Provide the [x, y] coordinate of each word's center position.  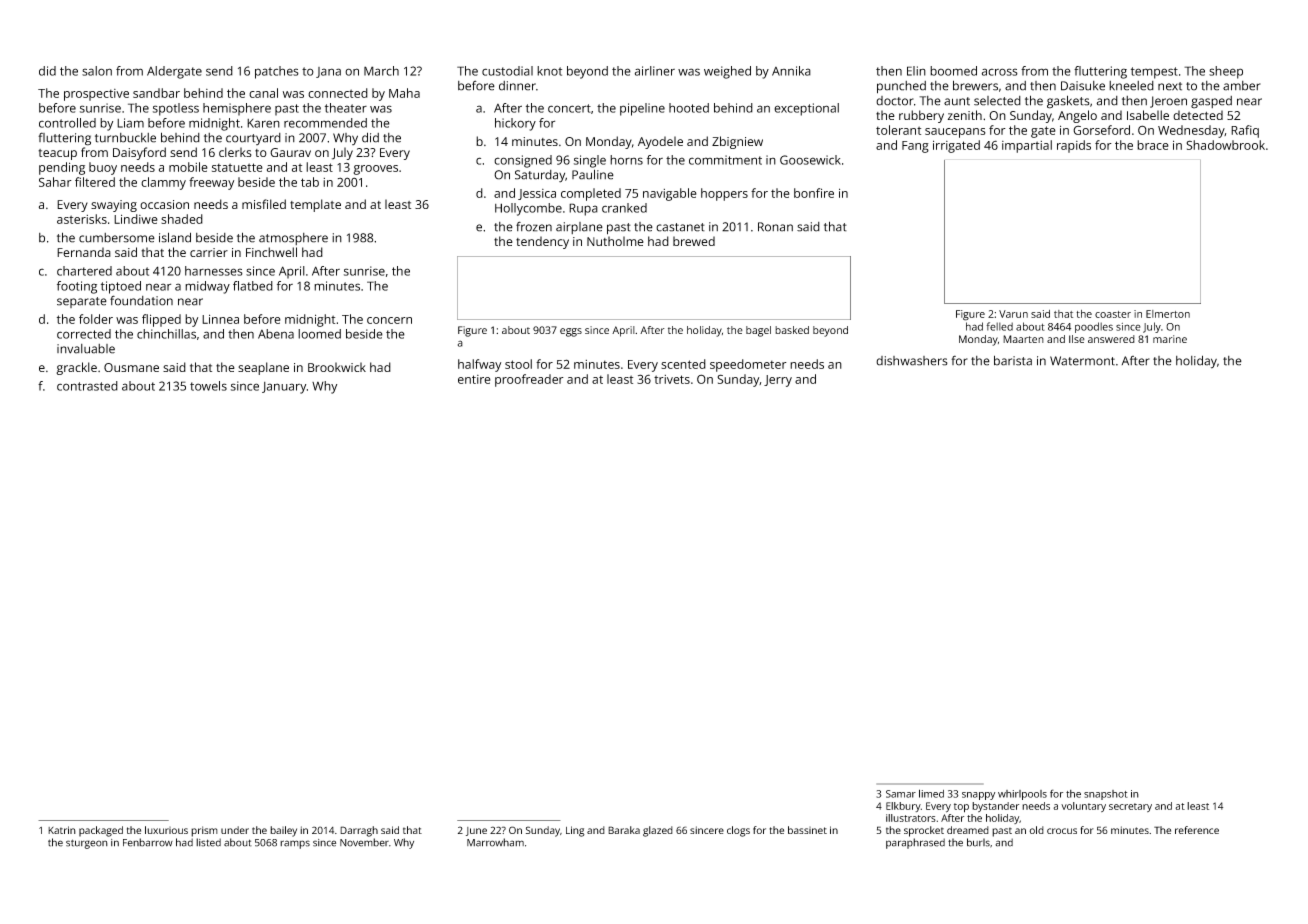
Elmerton [1168, 314]
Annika [791, 71]
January [284, 388]
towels [208, 386]
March [381, 71]
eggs [571, 332]
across [1000, 72]
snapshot [1106, 795]
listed [208, 842]
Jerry [778, 381]
